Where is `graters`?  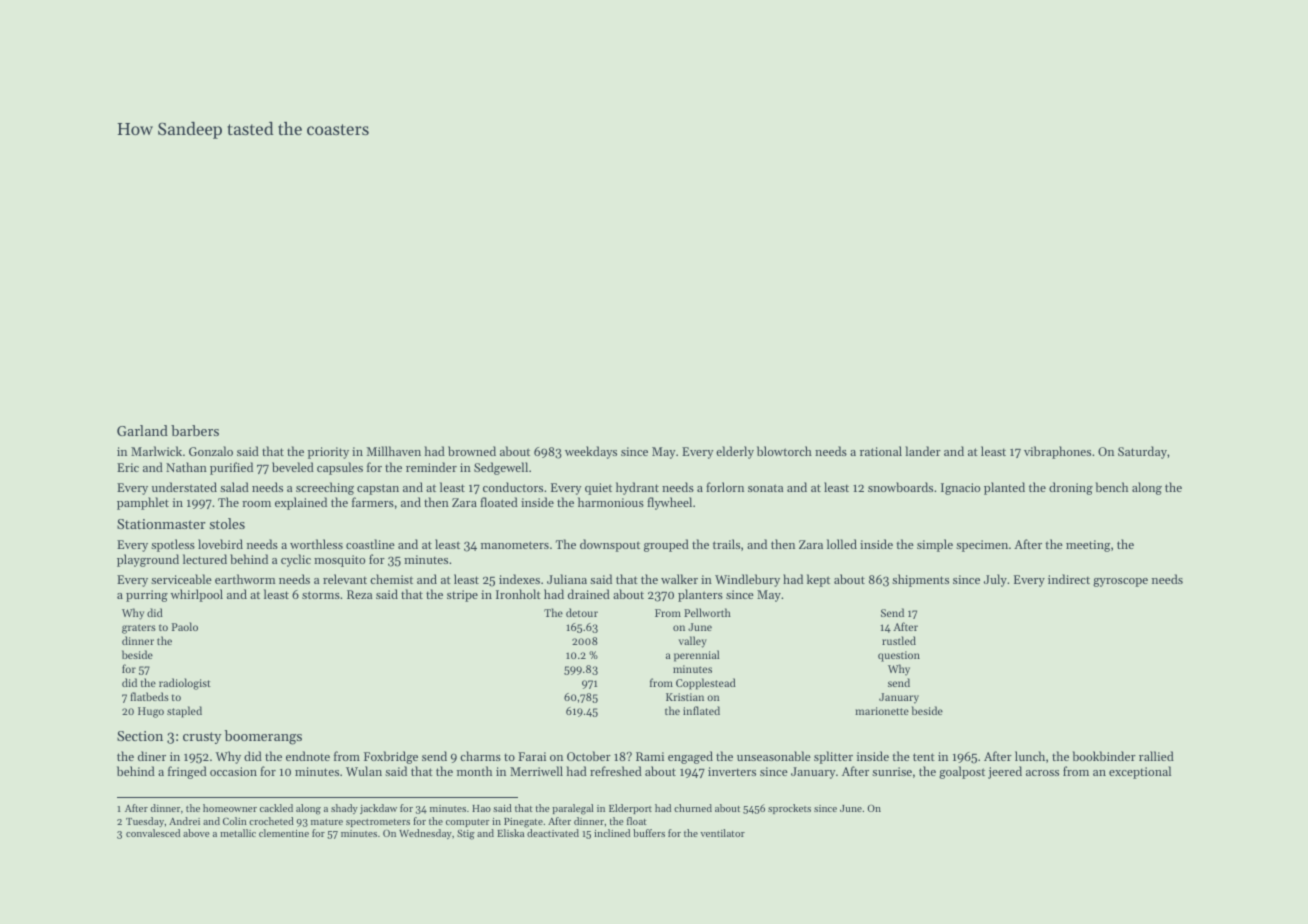 graters is located at coordinates (139, 629).
